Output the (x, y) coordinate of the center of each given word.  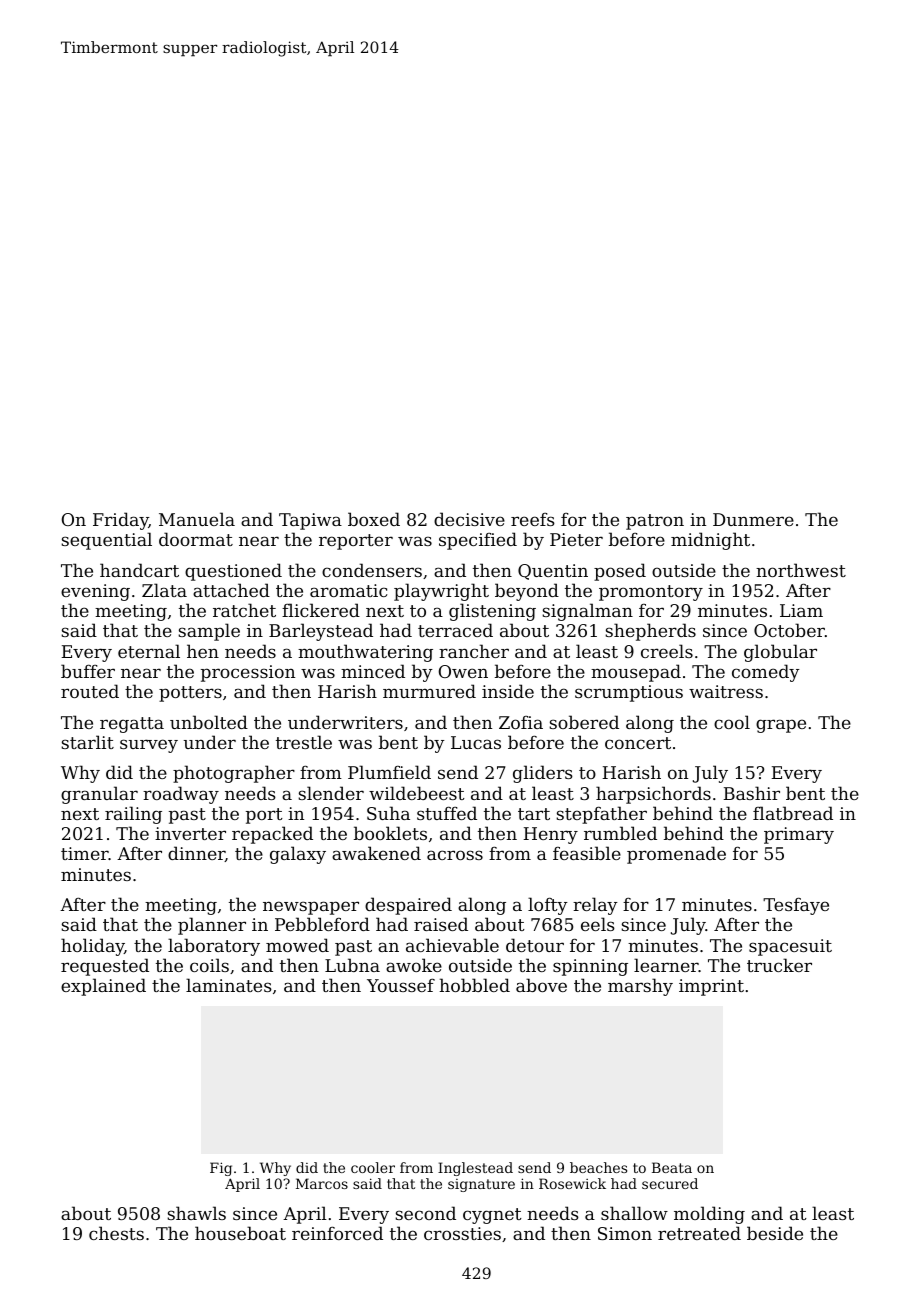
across (455, 855)
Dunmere (753, 519)
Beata (672, 1167)
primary (799, 835)
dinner (196, 854)
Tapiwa (310, 521)
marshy (640, 987)
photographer (234, 774)
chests (116, 1233)
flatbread (793, 813)
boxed (374, 519)
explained (103, 987)
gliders (543, 774)
